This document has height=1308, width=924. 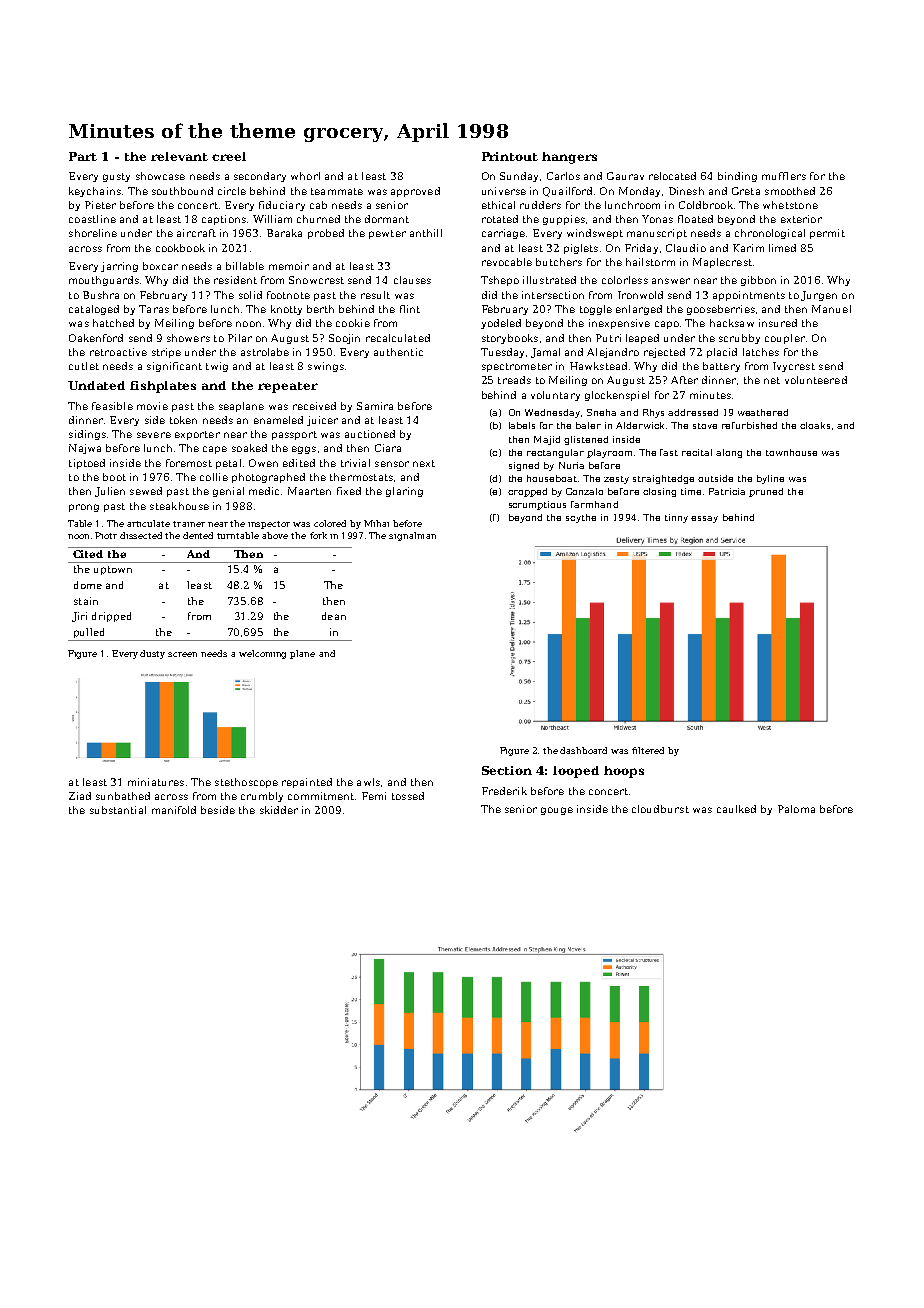 What do you see at coordinates (334, 616) in the document?
I see `dean` at bounding box center [334, 616].
